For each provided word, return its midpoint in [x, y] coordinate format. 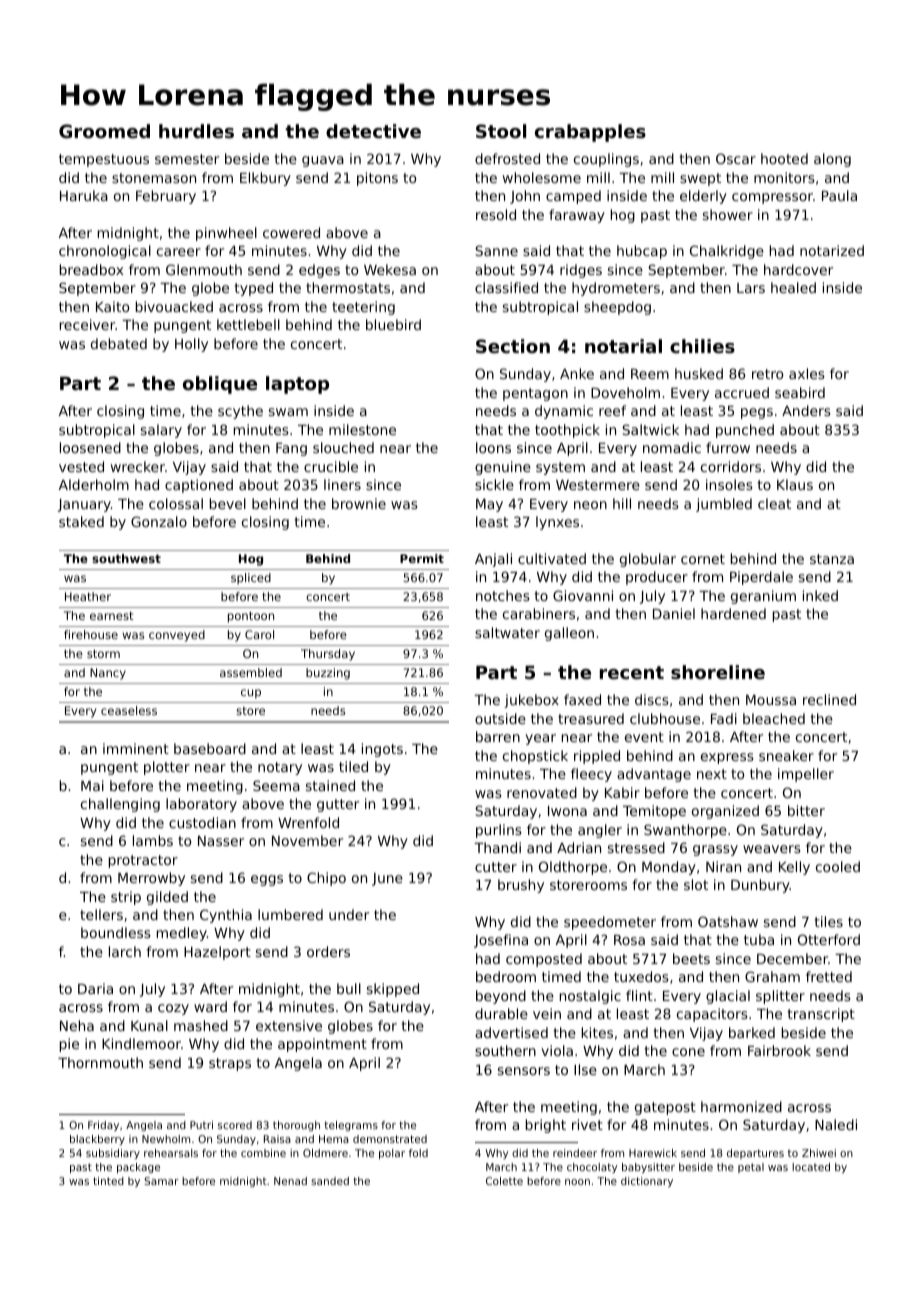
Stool [501, 131]
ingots [382, 750]
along [832, 160]
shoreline [718, 672]
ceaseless [129, 710]
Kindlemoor [141, 1043]
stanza [832, 559]
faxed [582, 699]
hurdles [196, 131]
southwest [126, 558]
